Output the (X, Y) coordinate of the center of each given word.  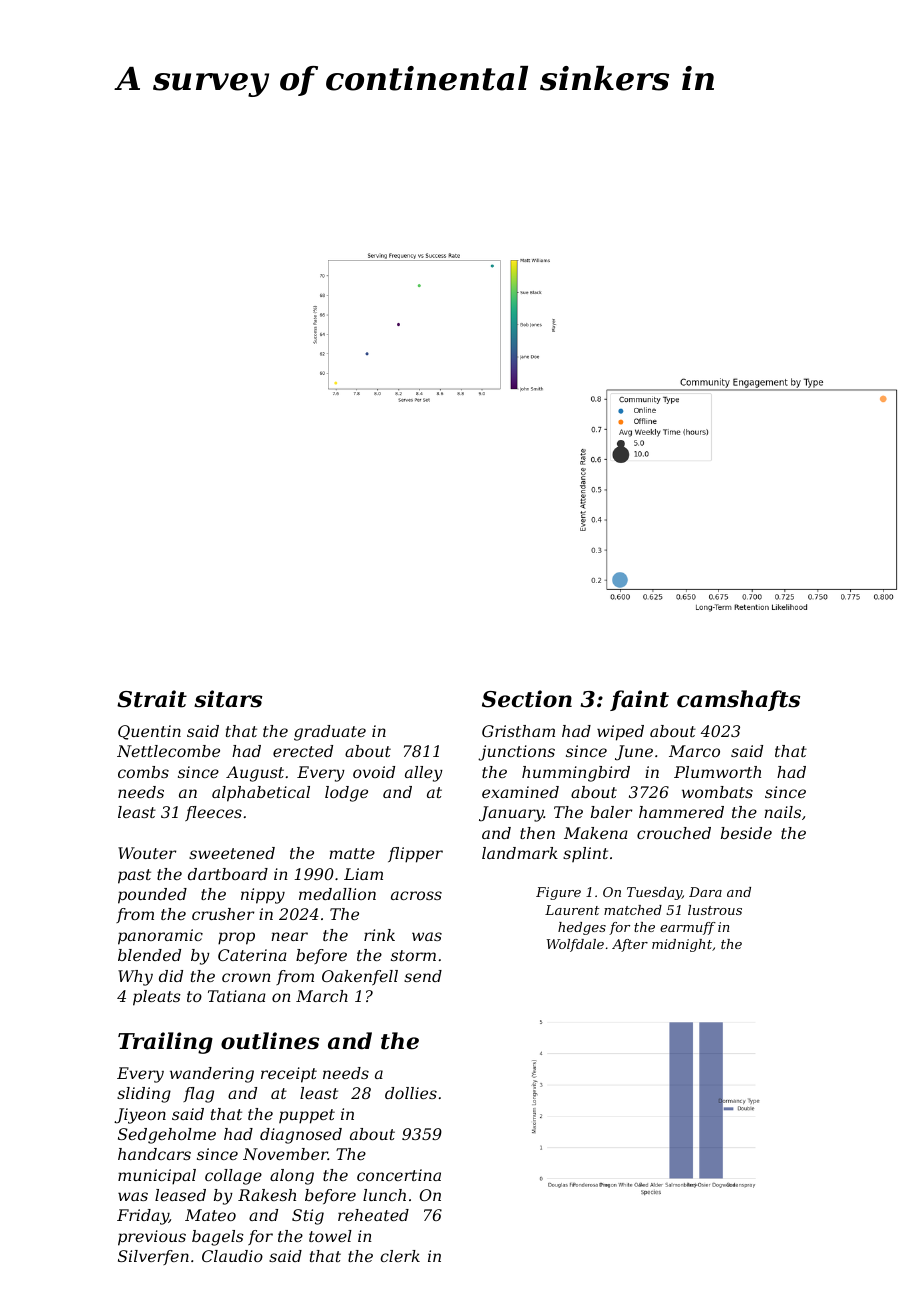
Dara (705, 892)
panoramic (160, 937)
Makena (596, 833)
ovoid (374, 772)
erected (303, 751)
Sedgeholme (167, 1136)
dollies (411, 1093)
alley (424, 774)
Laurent (572, 910)
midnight (682, 945)
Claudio (232, 1256)
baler (611, 812)
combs (143, 772)
